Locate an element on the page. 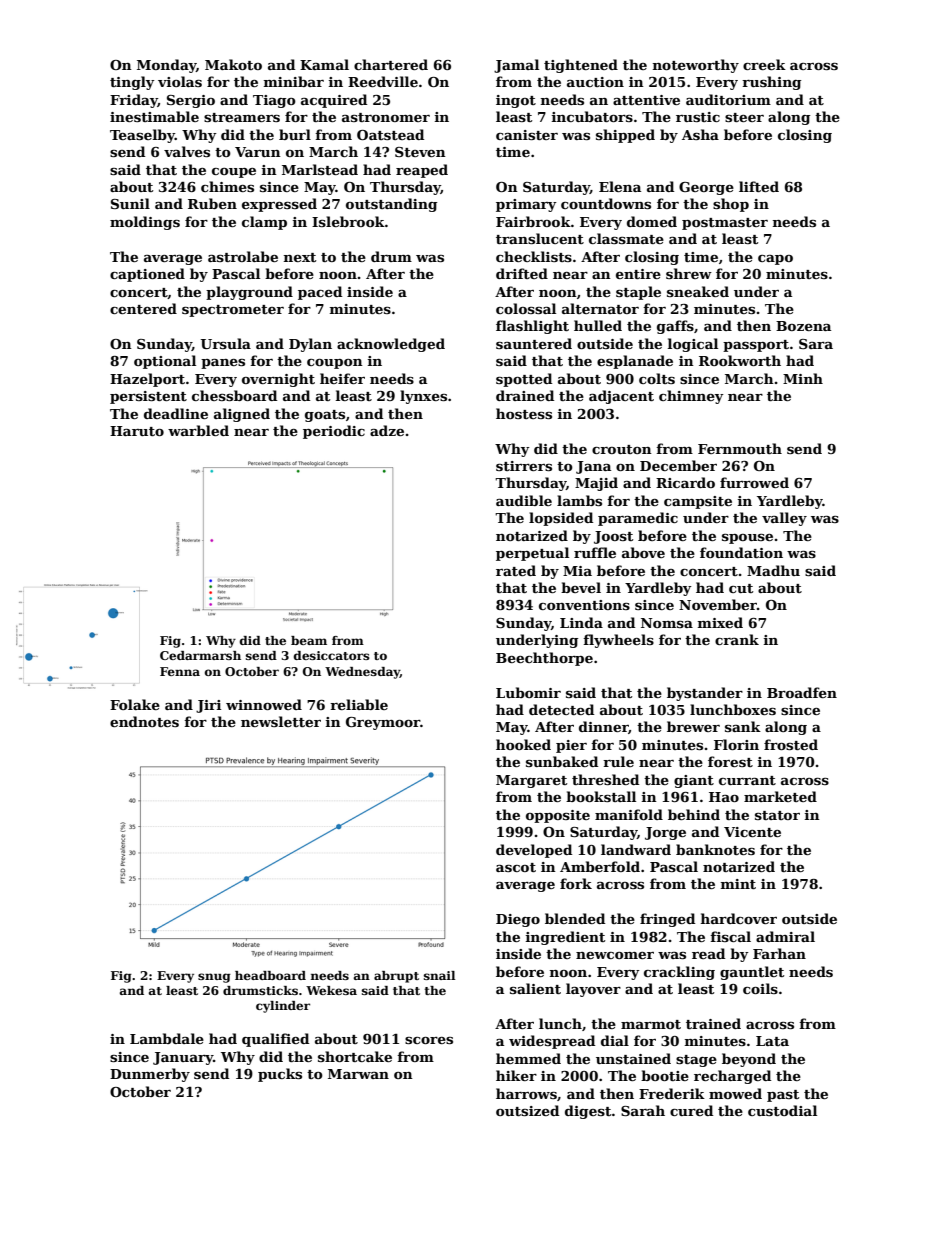 This page has width=952, height=1233. creek is located at coordinates (764, 64).
